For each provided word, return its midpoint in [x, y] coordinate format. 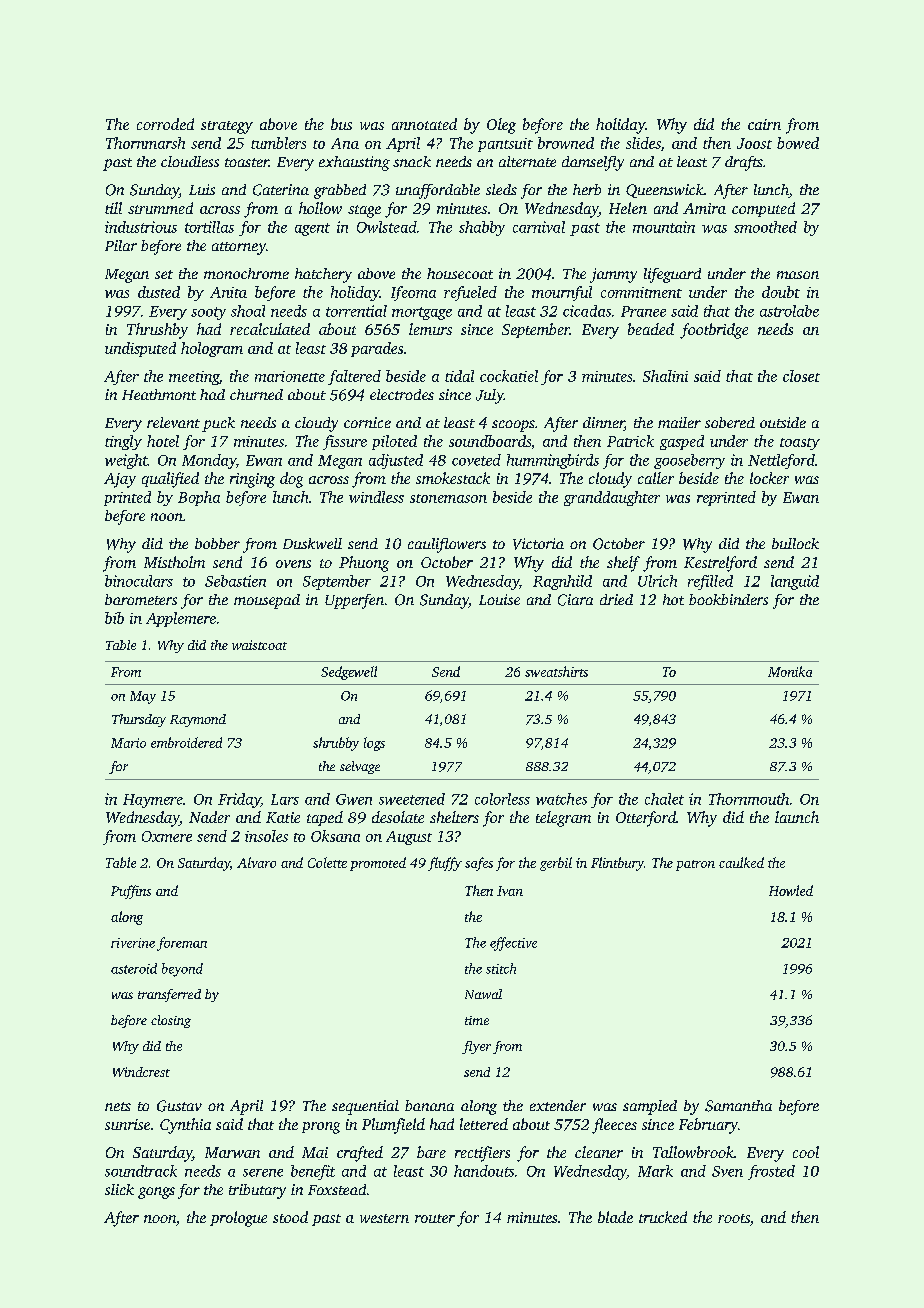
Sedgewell [349, 673]
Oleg [501, 126]
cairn [764, 124]
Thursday [139, 720]
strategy [227, 127]
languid [795, 582]
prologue [238, 1219]
